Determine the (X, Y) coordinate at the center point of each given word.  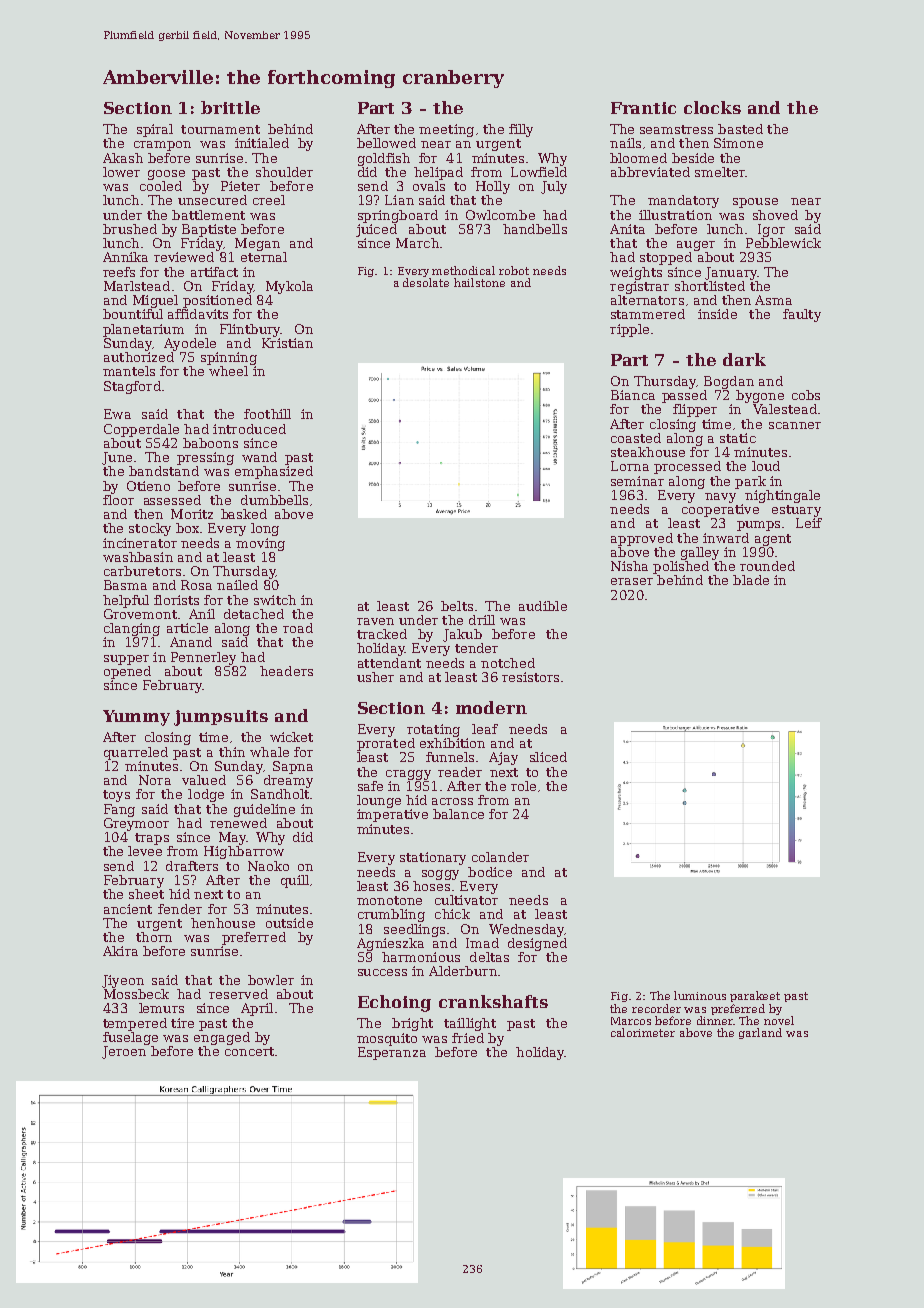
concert (249, 1051)
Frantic (643, 108)
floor (118, 500)
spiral (155, 130)
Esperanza (392, 1053)
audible (543, 606)
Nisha (629, 566)
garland (760, 1033)
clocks (712, 107)
